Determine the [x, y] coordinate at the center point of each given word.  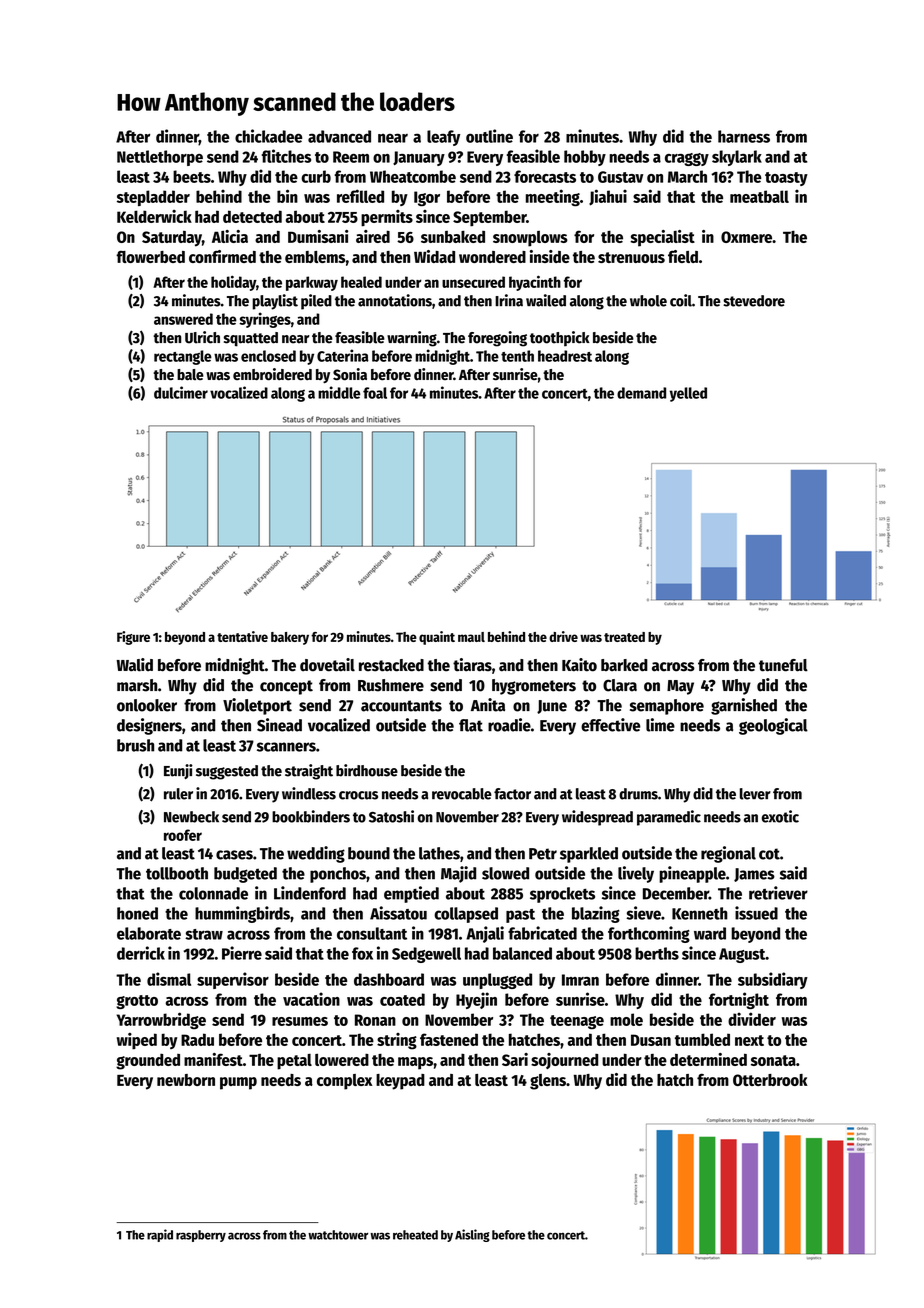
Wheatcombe [413, 176]
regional [728, 854]
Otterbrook [770, 1080]
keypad [400, 1082]
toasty [786, 179]
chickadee [268, 136]
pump [238, 1083]
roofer [183, 835]
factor [512, 794]
